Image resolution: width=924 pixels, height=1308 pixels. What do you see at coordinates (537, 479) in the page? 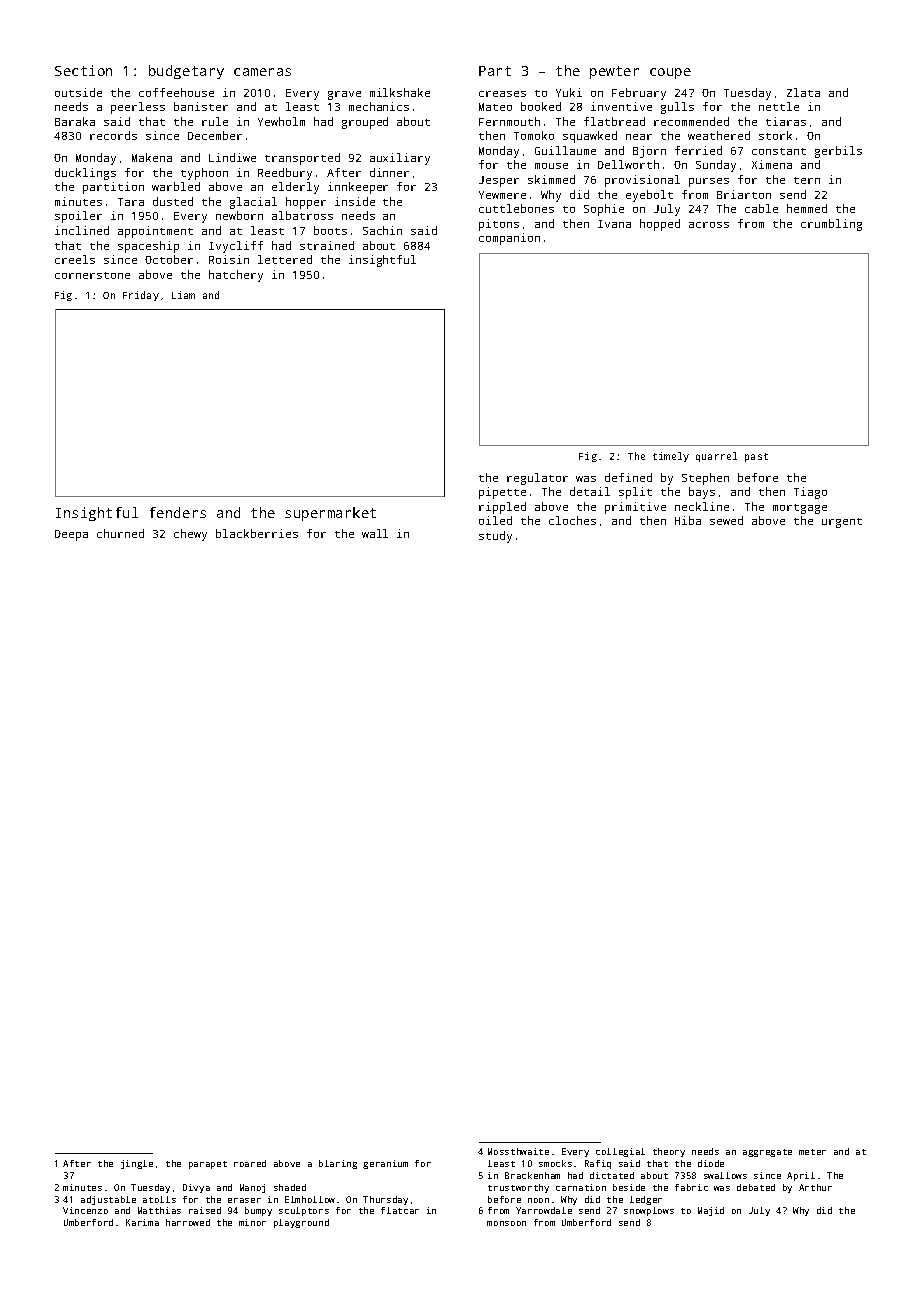
I see `regulator` at bounding box center [537, 479].
